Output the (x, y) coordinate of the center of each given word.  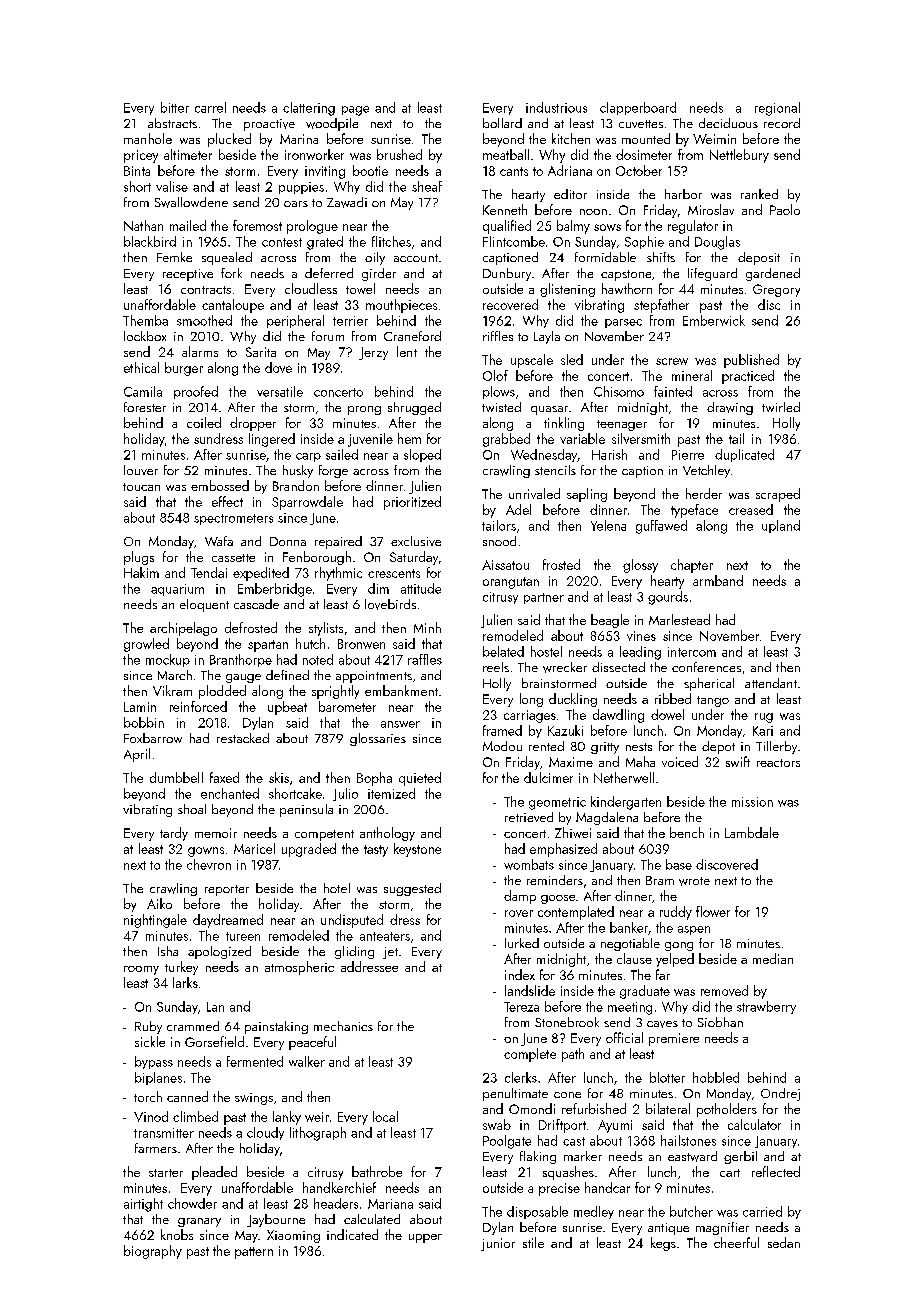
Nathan (143, 225)
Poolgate (507, 1142)
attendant (771, 683)
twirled (781, 407)
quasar (549, 410)
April (137, 755)
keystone (417, 850)
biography (153, 1252)
